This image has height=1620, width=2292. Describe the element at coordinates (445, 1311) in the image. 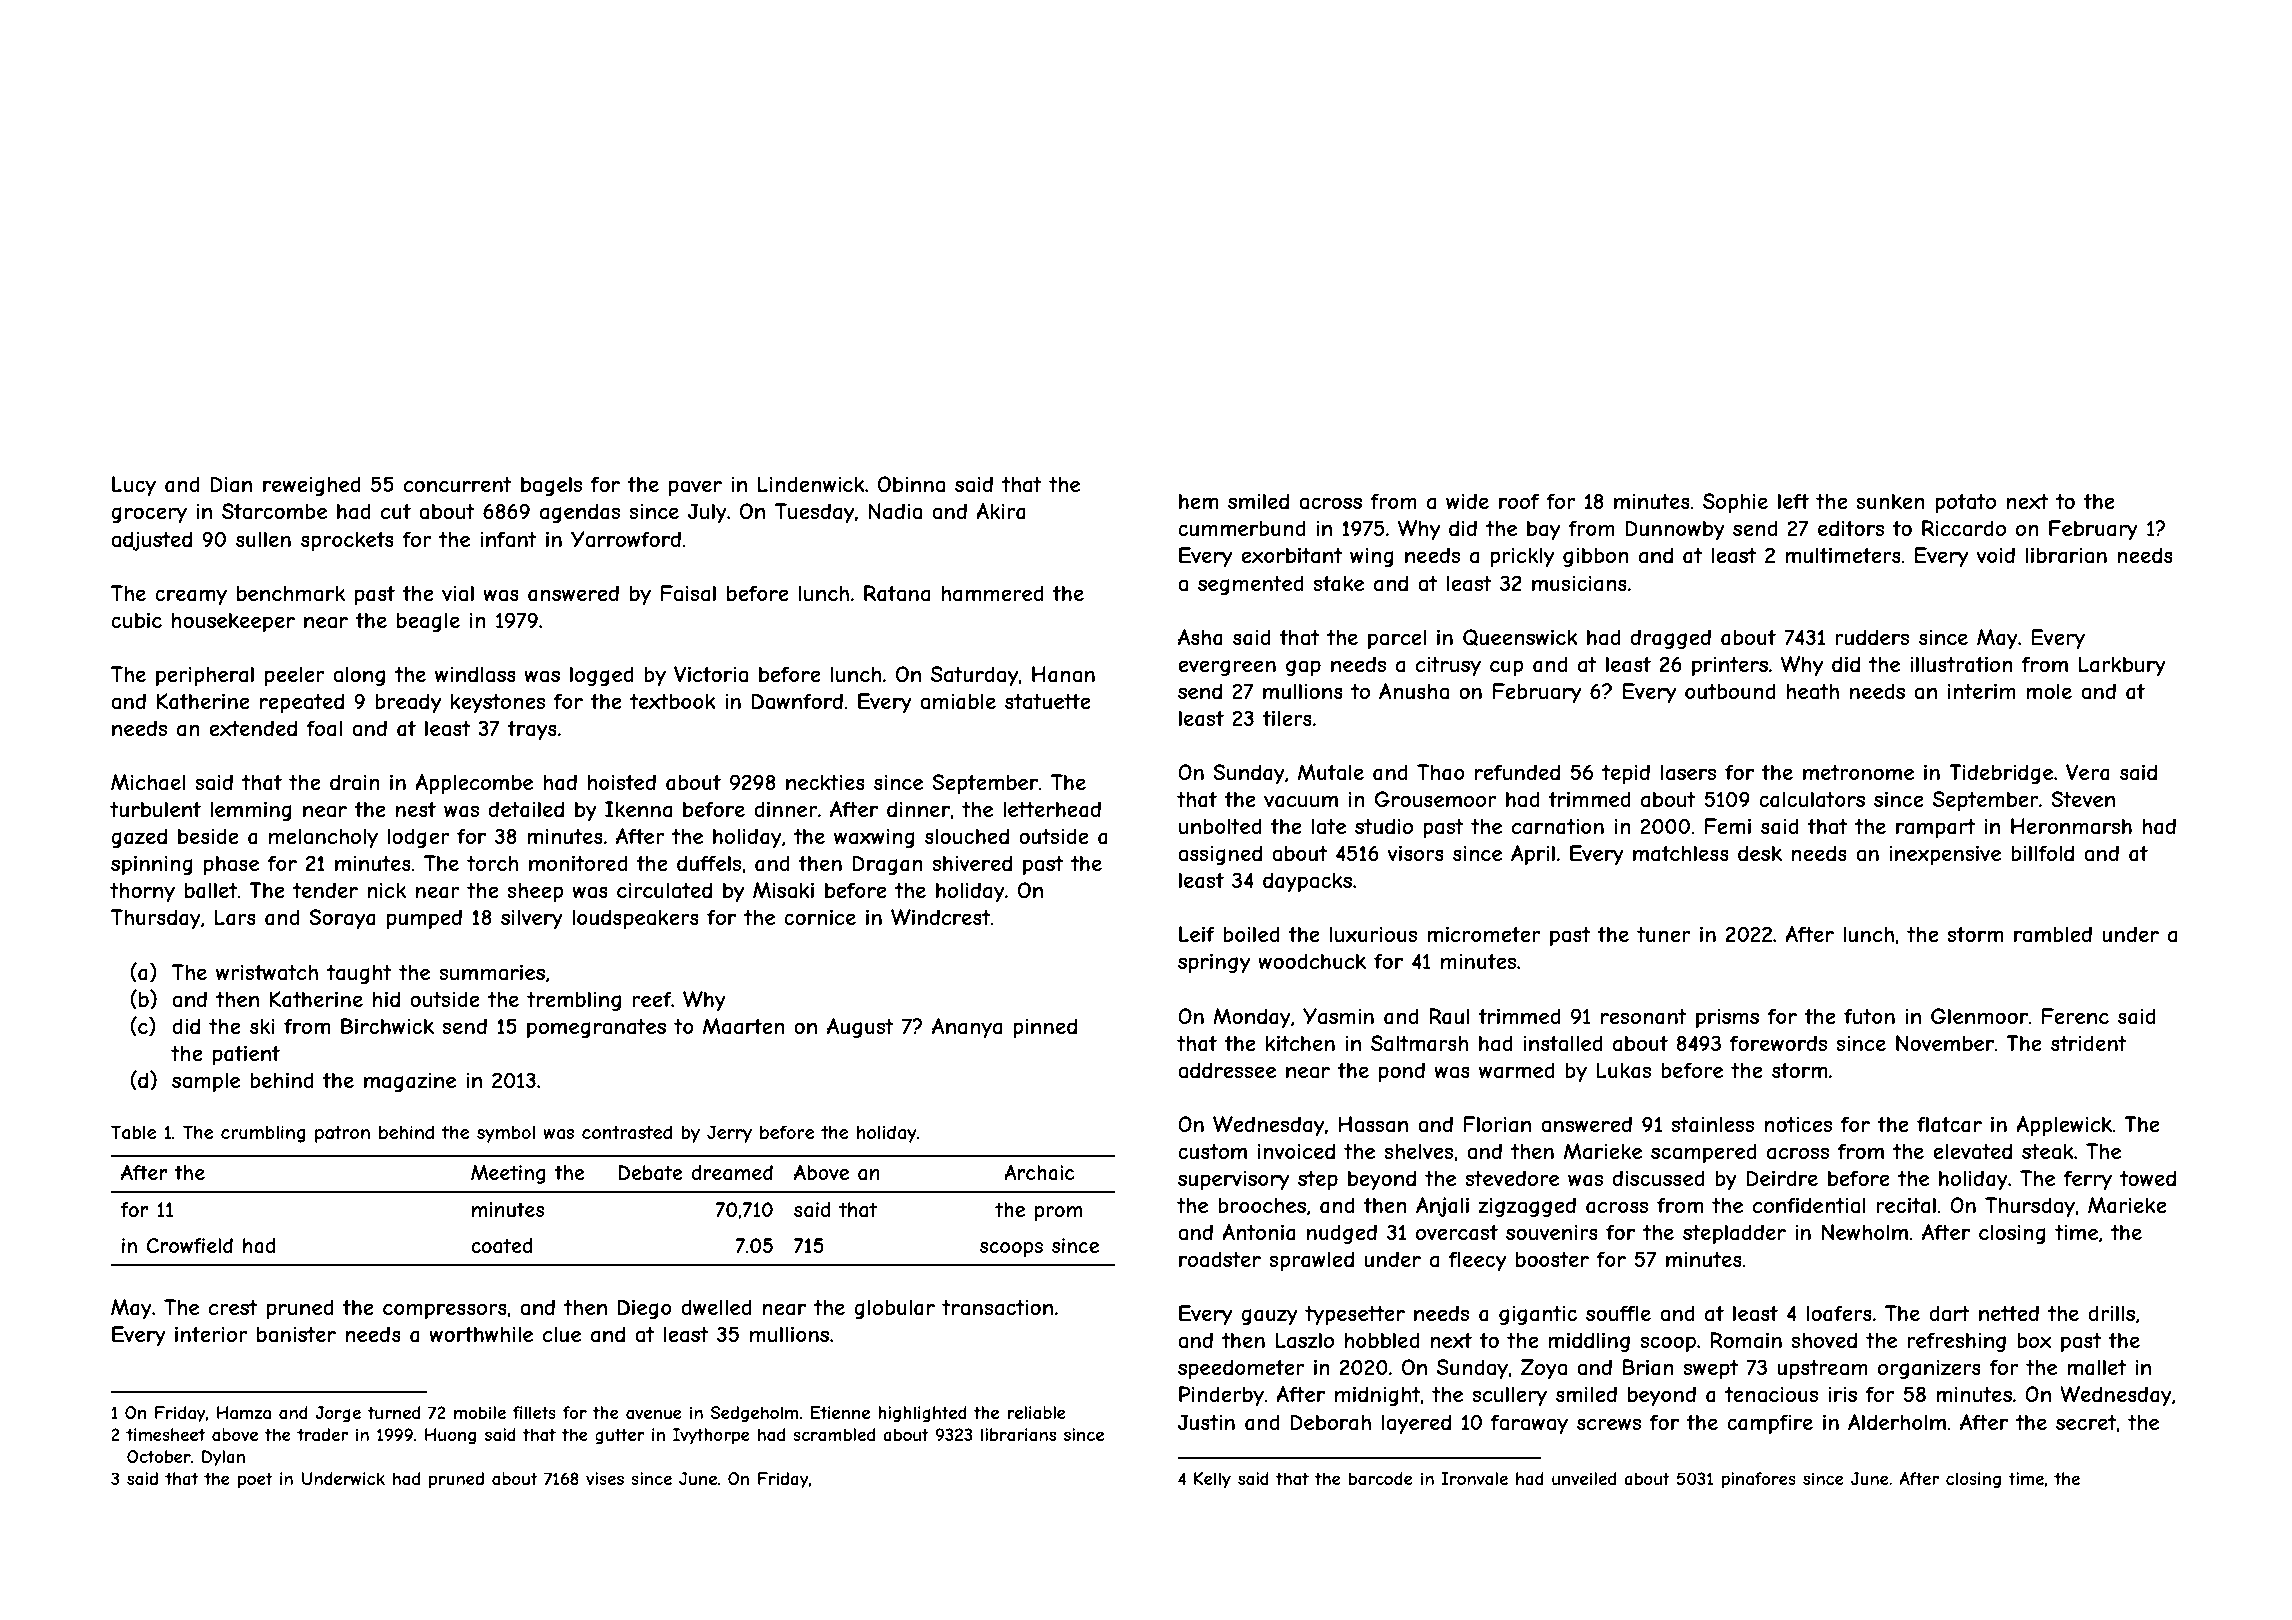

I see `compressors` at that location.
